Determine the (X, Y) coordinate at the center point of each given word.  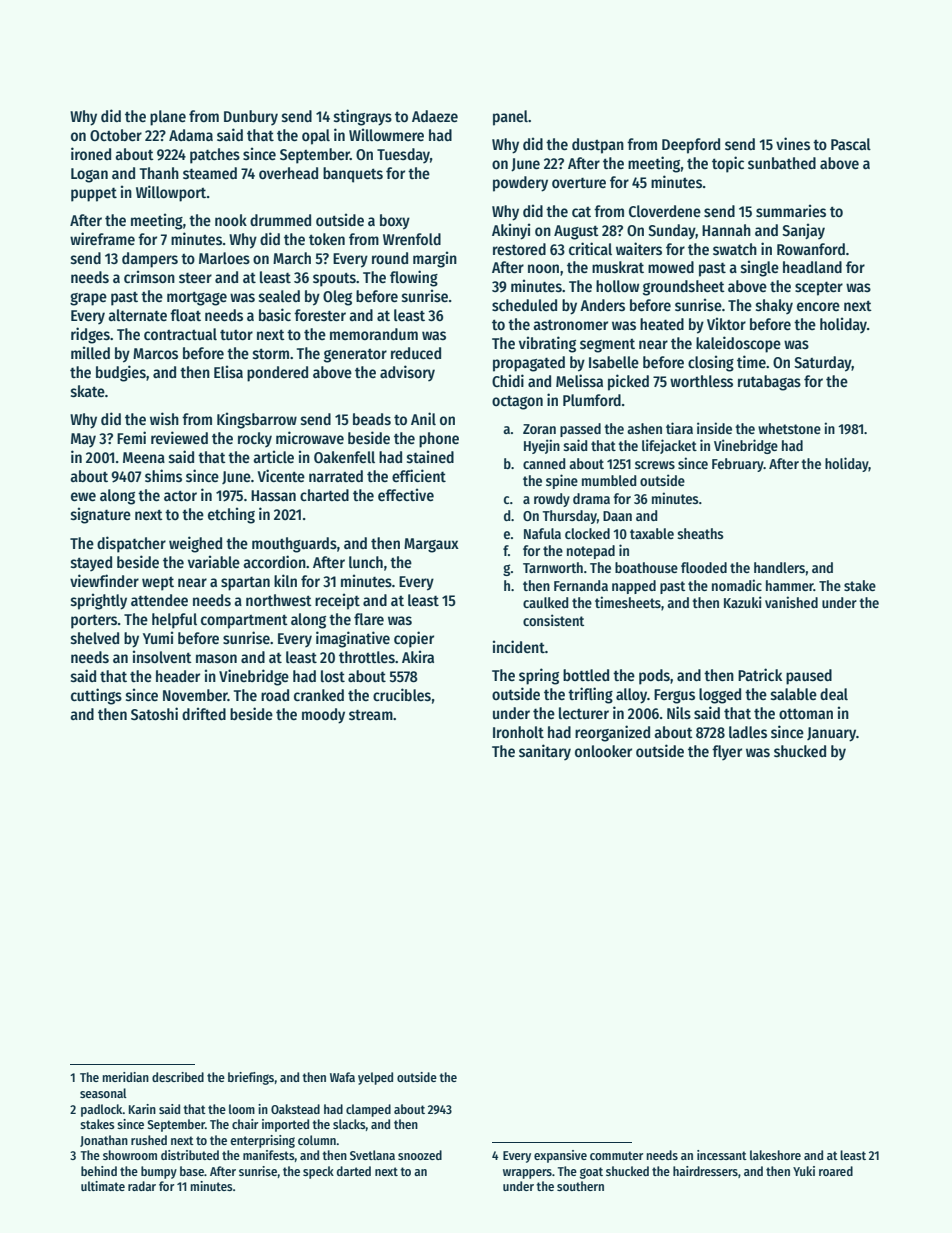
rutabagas (769, 383)
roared (836, 1171)
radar (142, 1186)
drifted (204, 713)
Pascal (851, 144)
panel (510, 118)
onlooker (603, 751)
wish (164, 419)
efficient (419, 476)
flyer (727, 752)
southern (580, 1186)
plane (168, 118)
